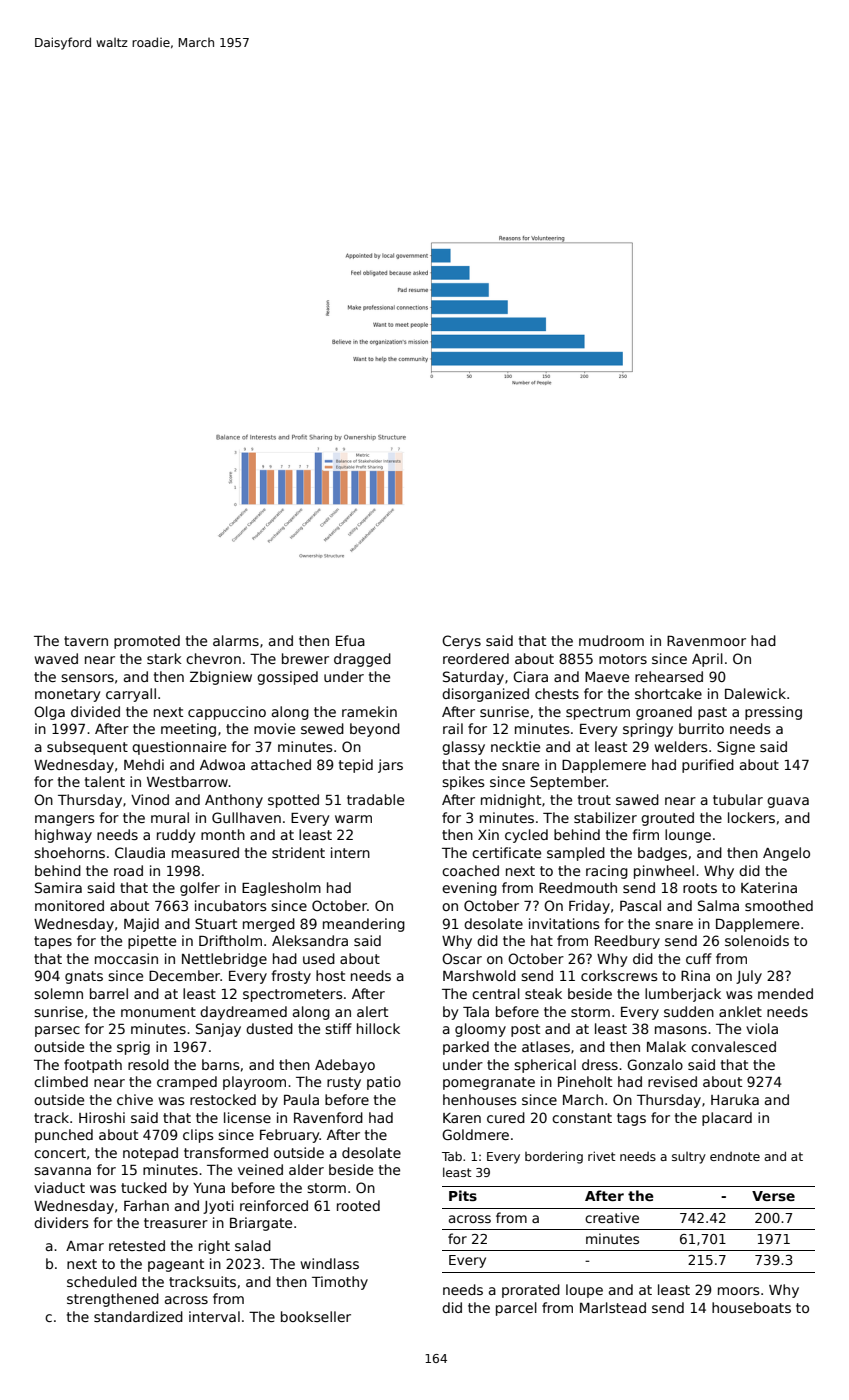  What do you see at coordinates (87, 748) in the screenshot?
I see `subsequent` at bounding box center [87, 748].
